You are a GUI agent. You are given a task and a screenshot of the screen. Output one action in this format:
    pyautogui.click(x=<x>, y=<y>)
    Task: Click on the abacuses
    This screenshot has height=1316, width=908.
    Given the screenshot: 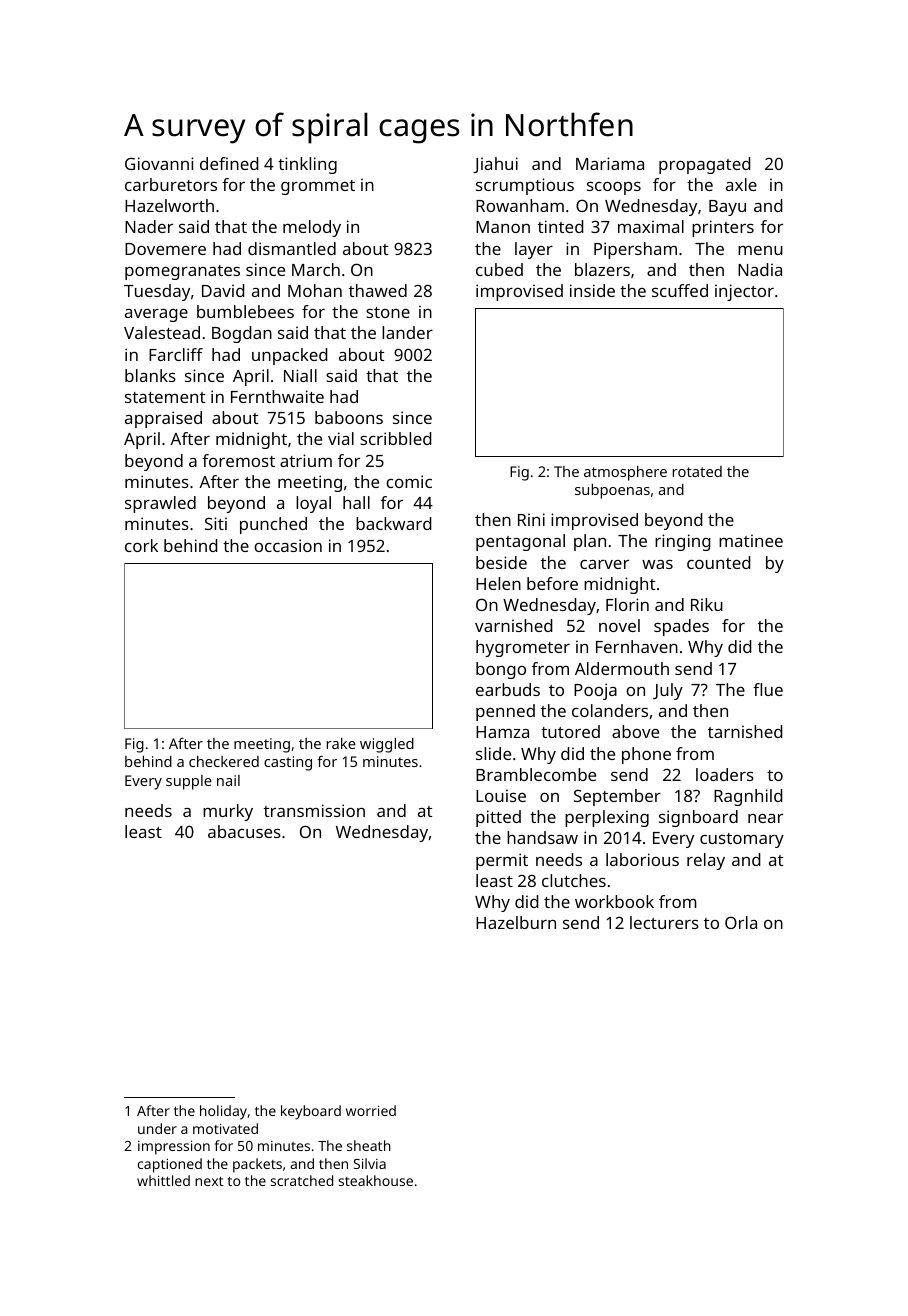 What is the action you would take?
    pyautogui.click(x=244, y=831)
